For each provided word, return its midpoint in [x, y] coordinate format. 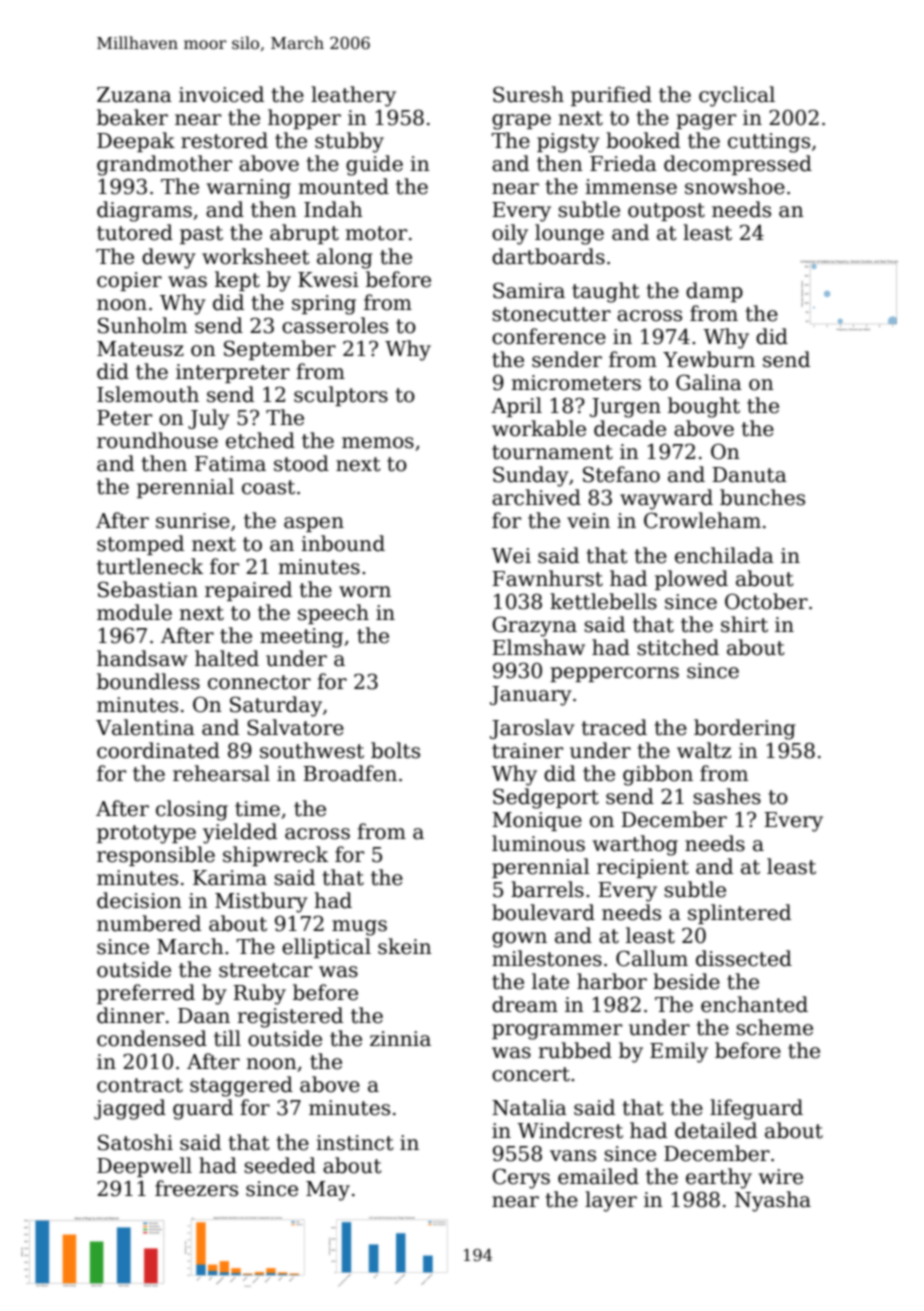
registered [290, 1017]
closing [192, 810]
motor [376, 233]
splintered [739, 914]
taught [606, 292]
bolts [395, 750]
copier [129, 281]
